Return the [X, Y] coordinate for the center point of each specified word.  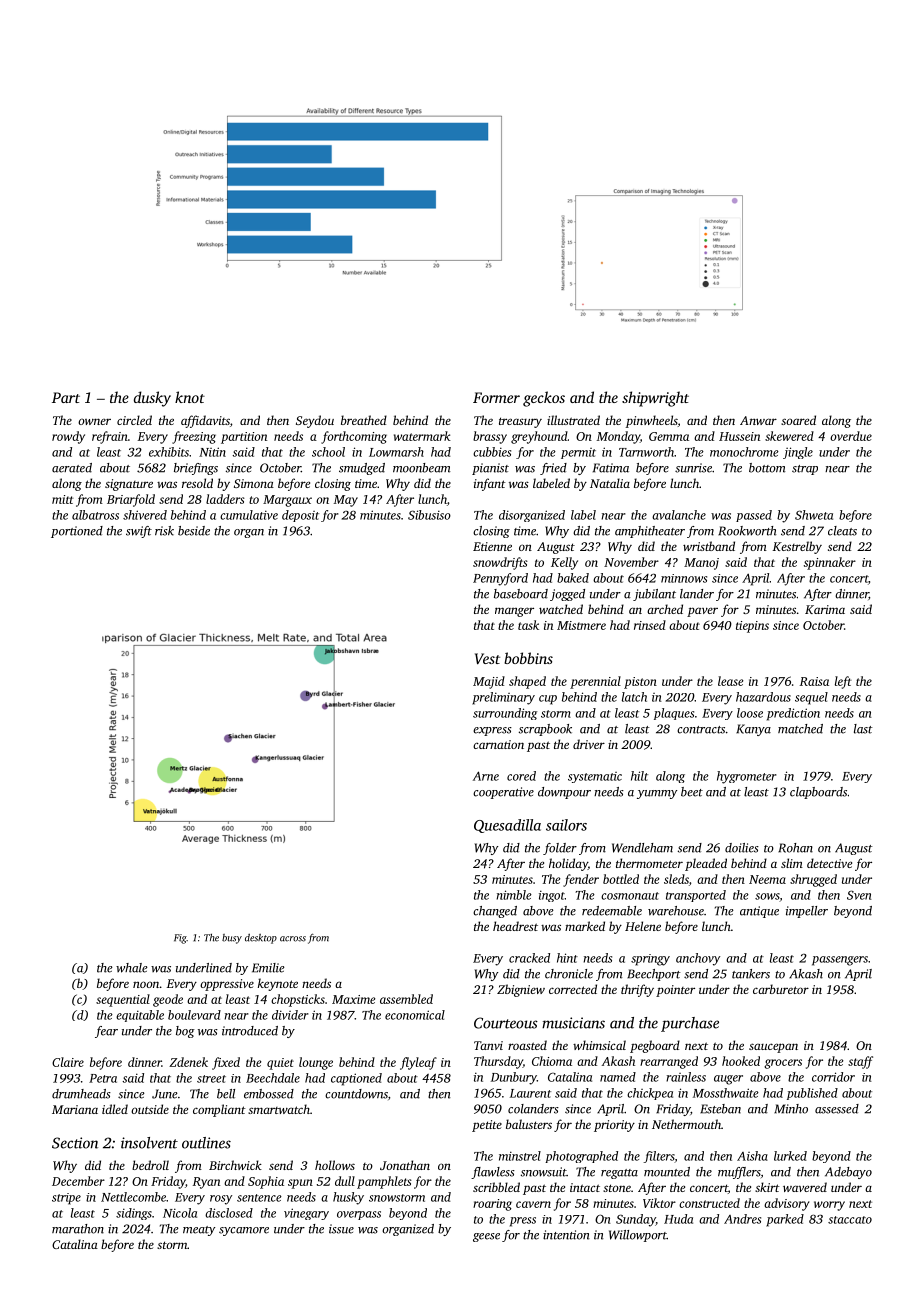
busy [232, 939]
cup [548, 700]
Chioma [552, 1061]
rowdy [68, 437]
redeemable [612, 911]
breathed [364, 420]
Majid [489, 682]
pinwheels [652, 421]
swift [139, 532]
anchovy [698, 959]
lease [730, 681]
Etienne [492, 546]
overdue [851, 436]
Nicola [180, 1213]
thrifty [637, 990]
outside [150, 1109]
